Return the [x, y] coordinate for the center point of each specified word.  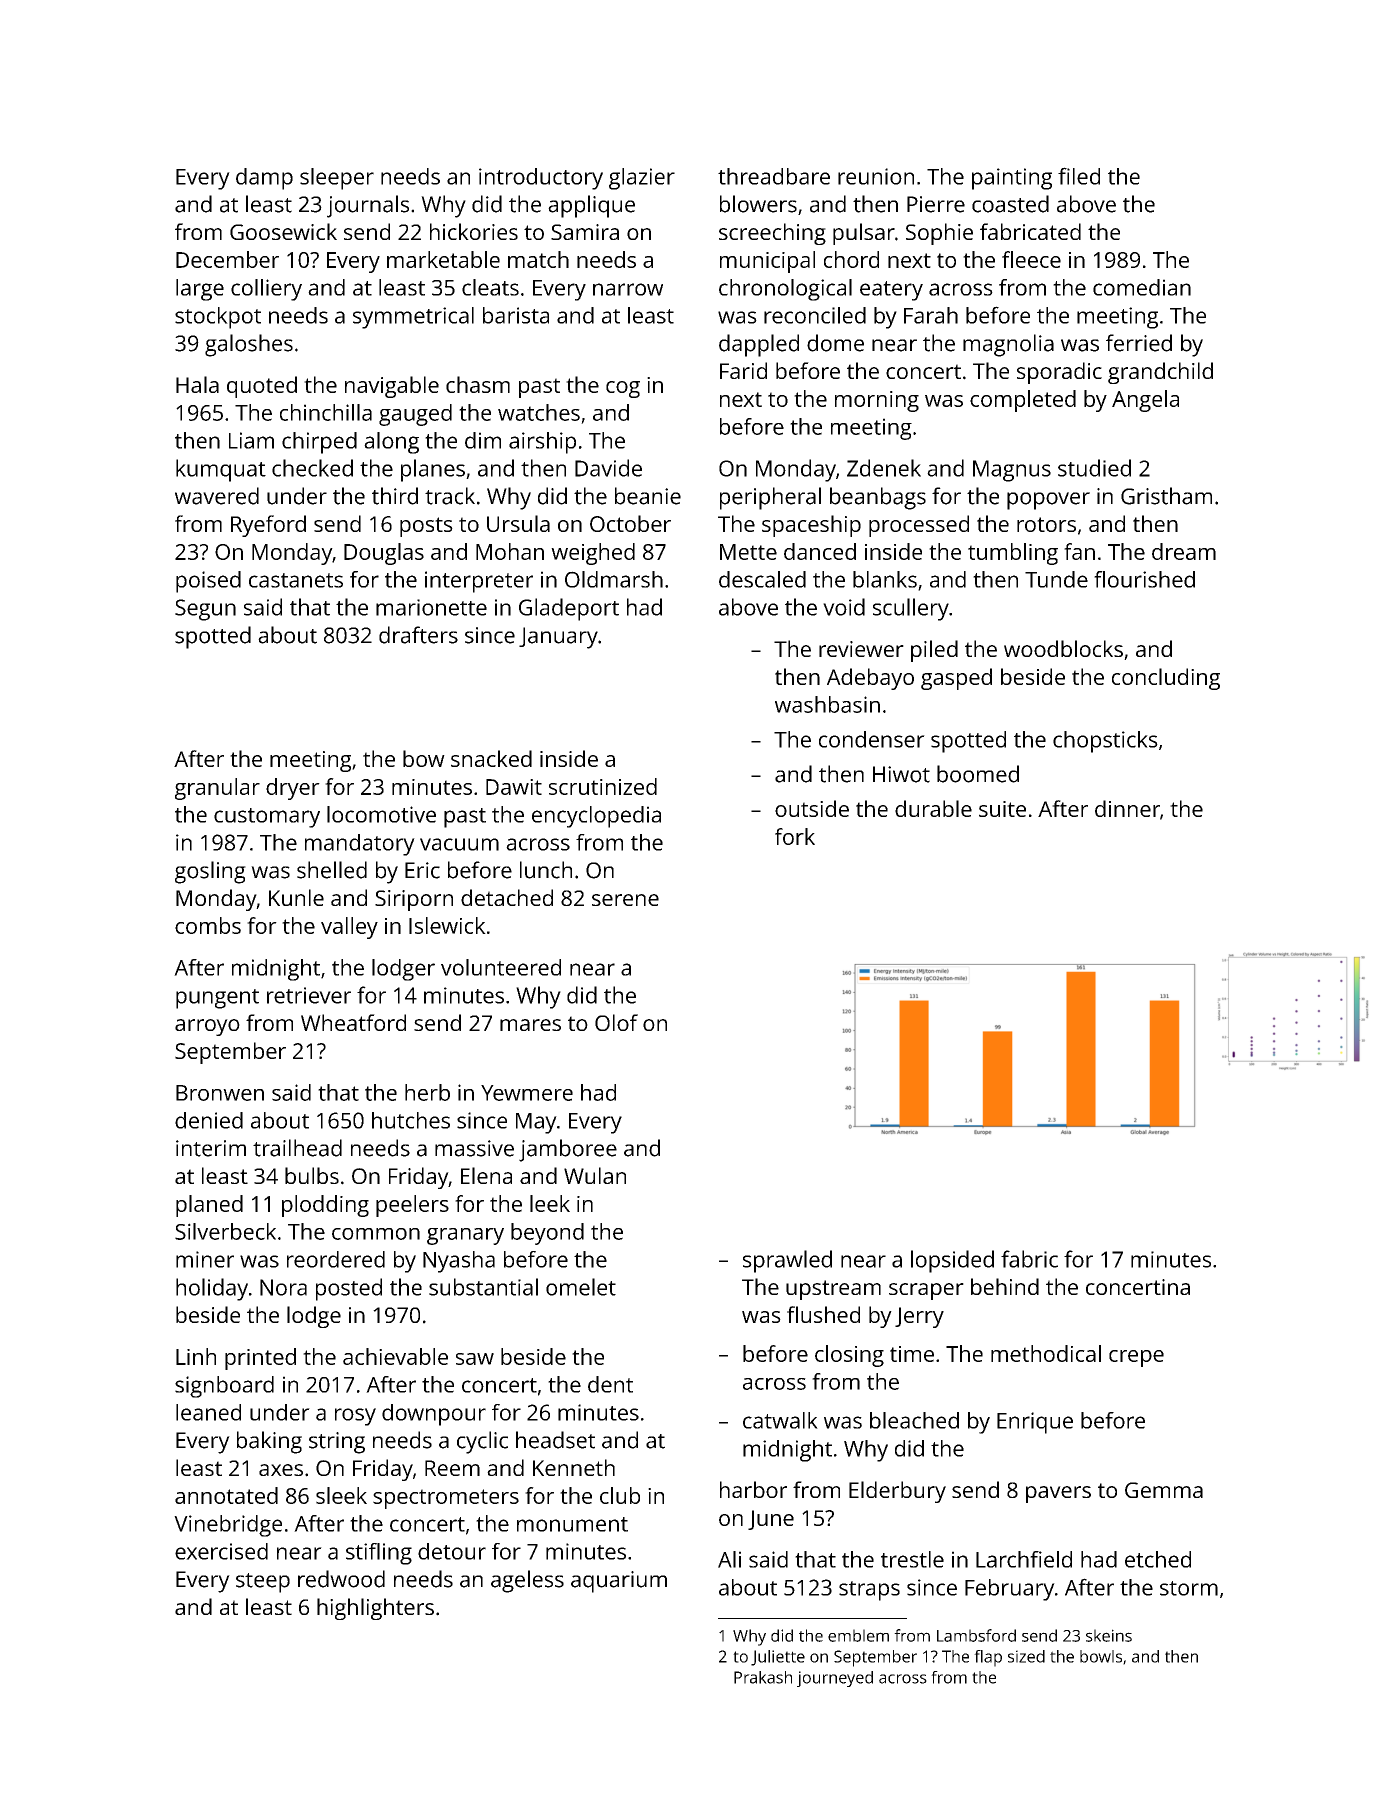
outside [812, 808]
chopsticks [1105, 742]
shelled [332, 870]
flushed [823, 1314]
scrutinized [603, 786]
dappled [759, 345]
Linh [196, 1356]
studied [1094, 468]
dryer [293, 789]
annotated [226, 1495]
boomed [978, 774]
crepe [1136, 1358]
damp [264, 179]
